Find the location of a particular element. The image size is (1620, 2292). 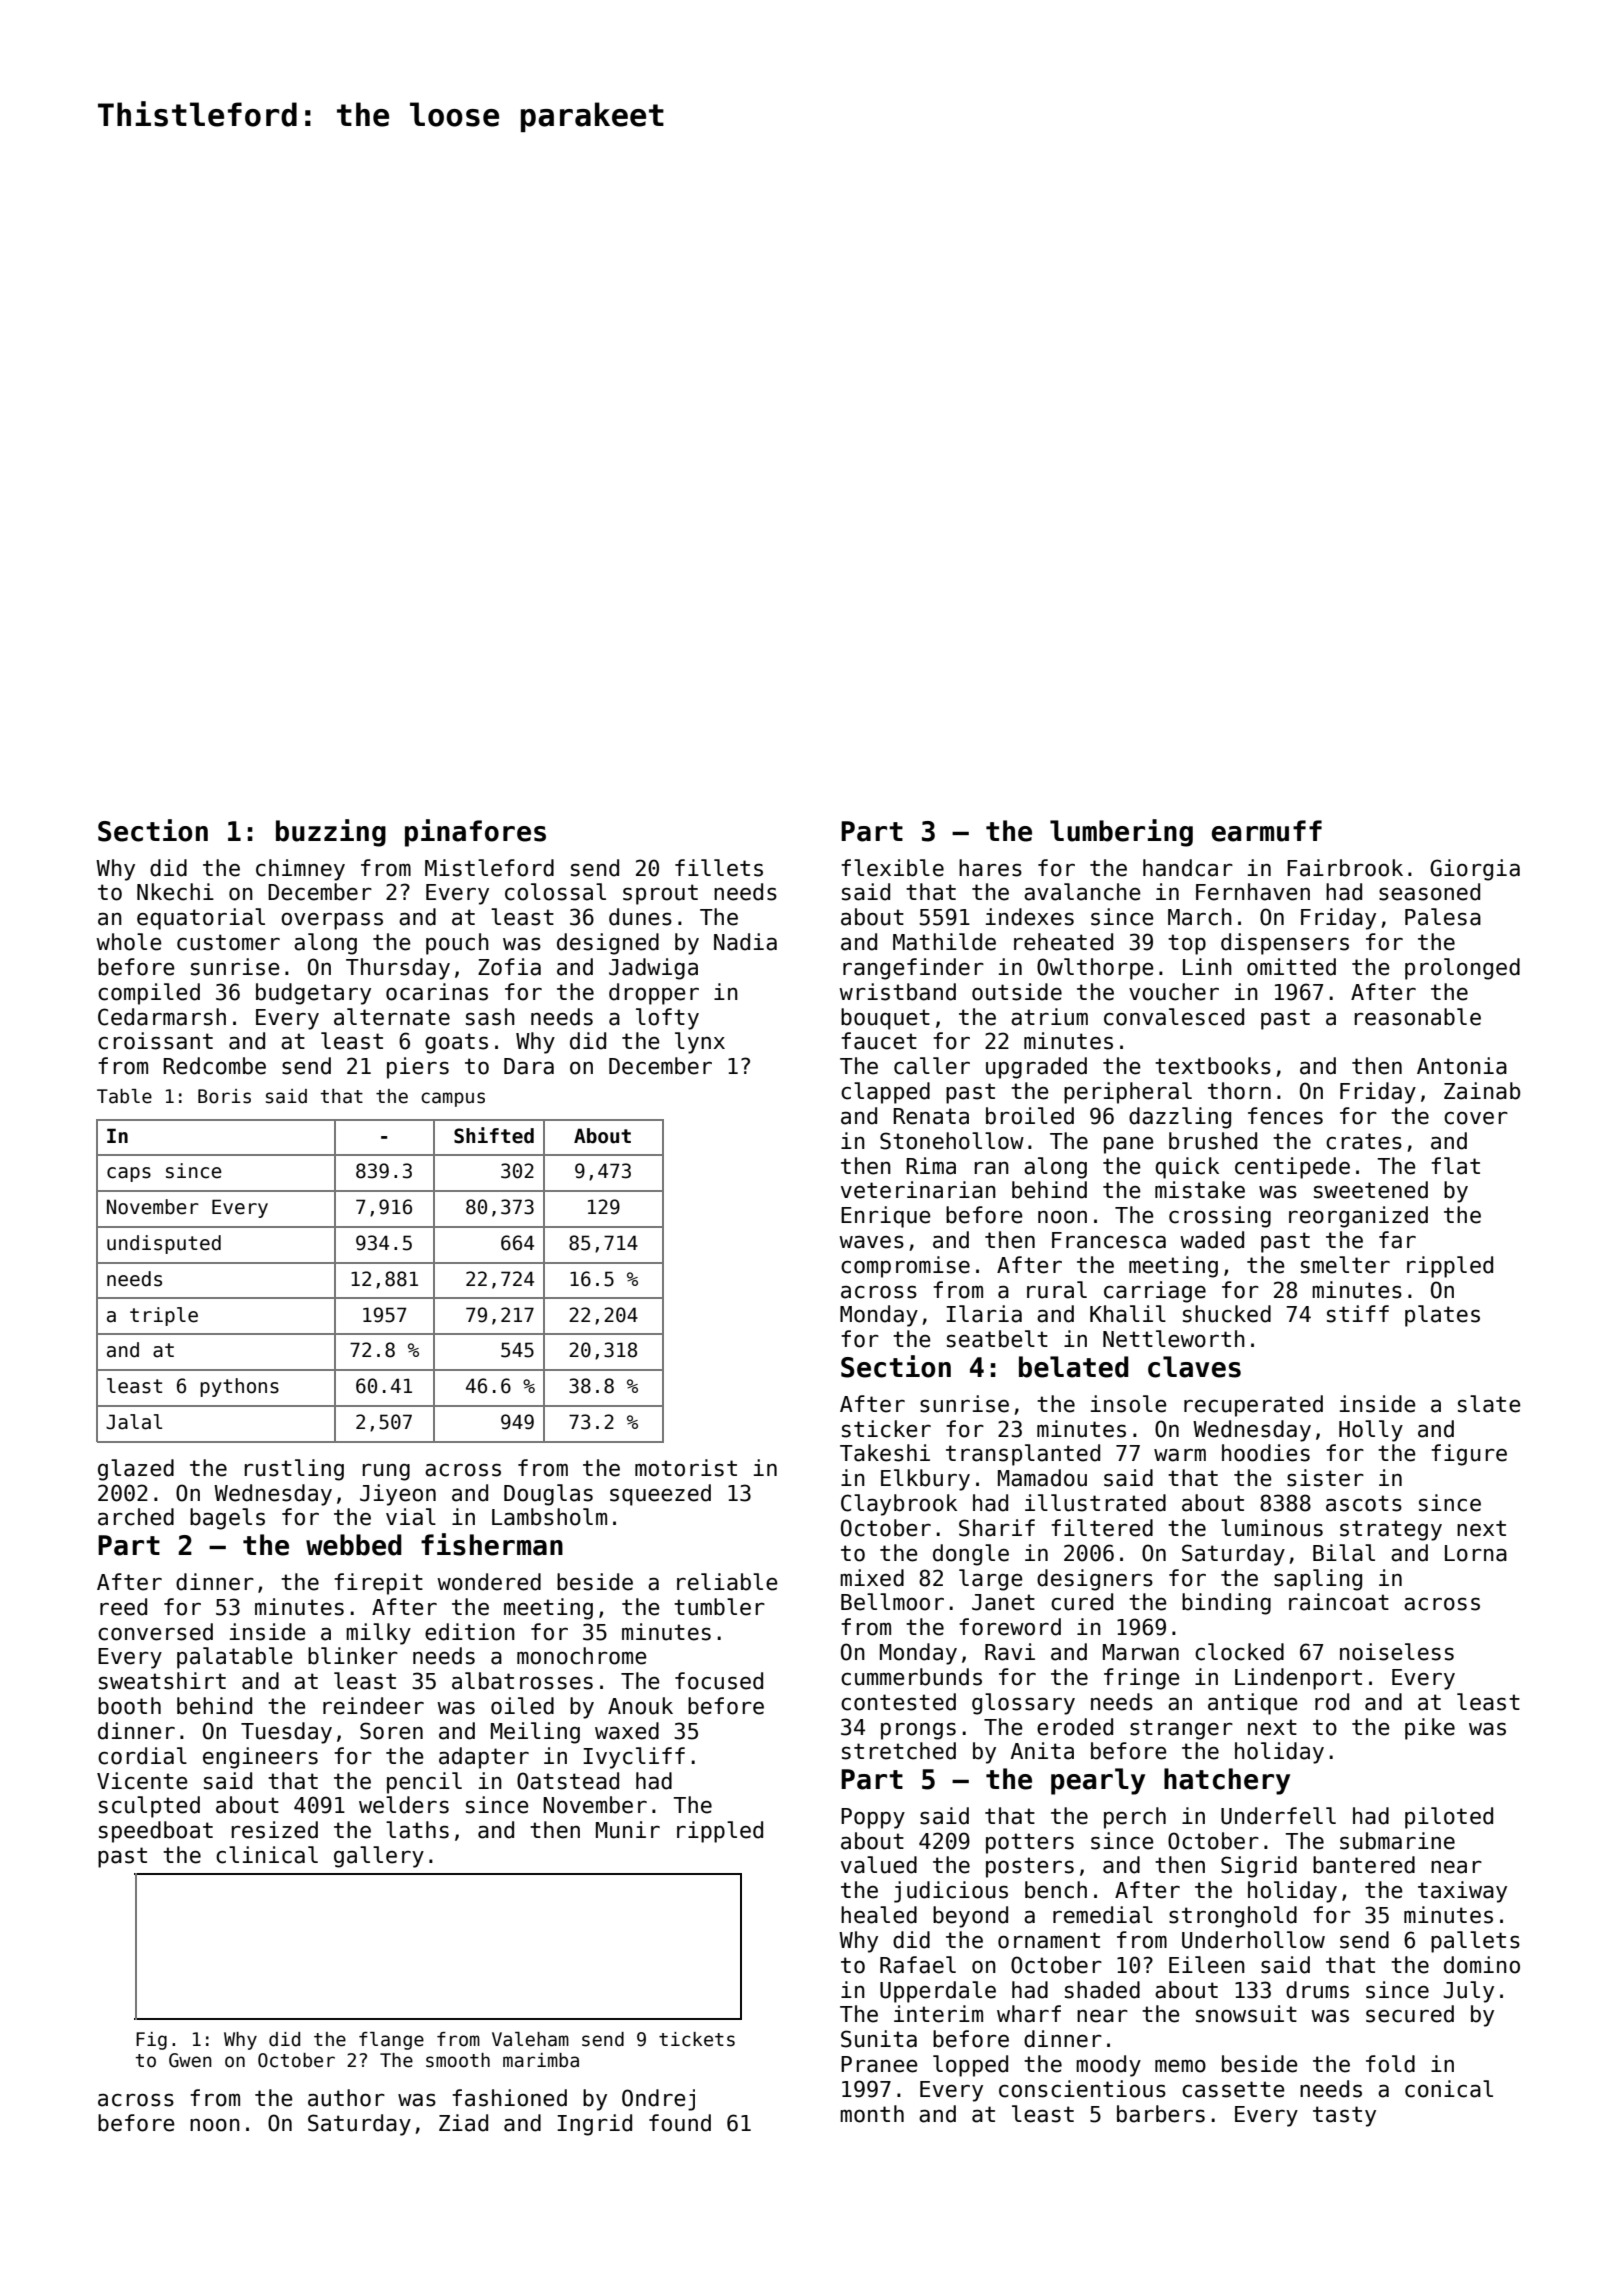

month is located at coordinates (872, 2114).
